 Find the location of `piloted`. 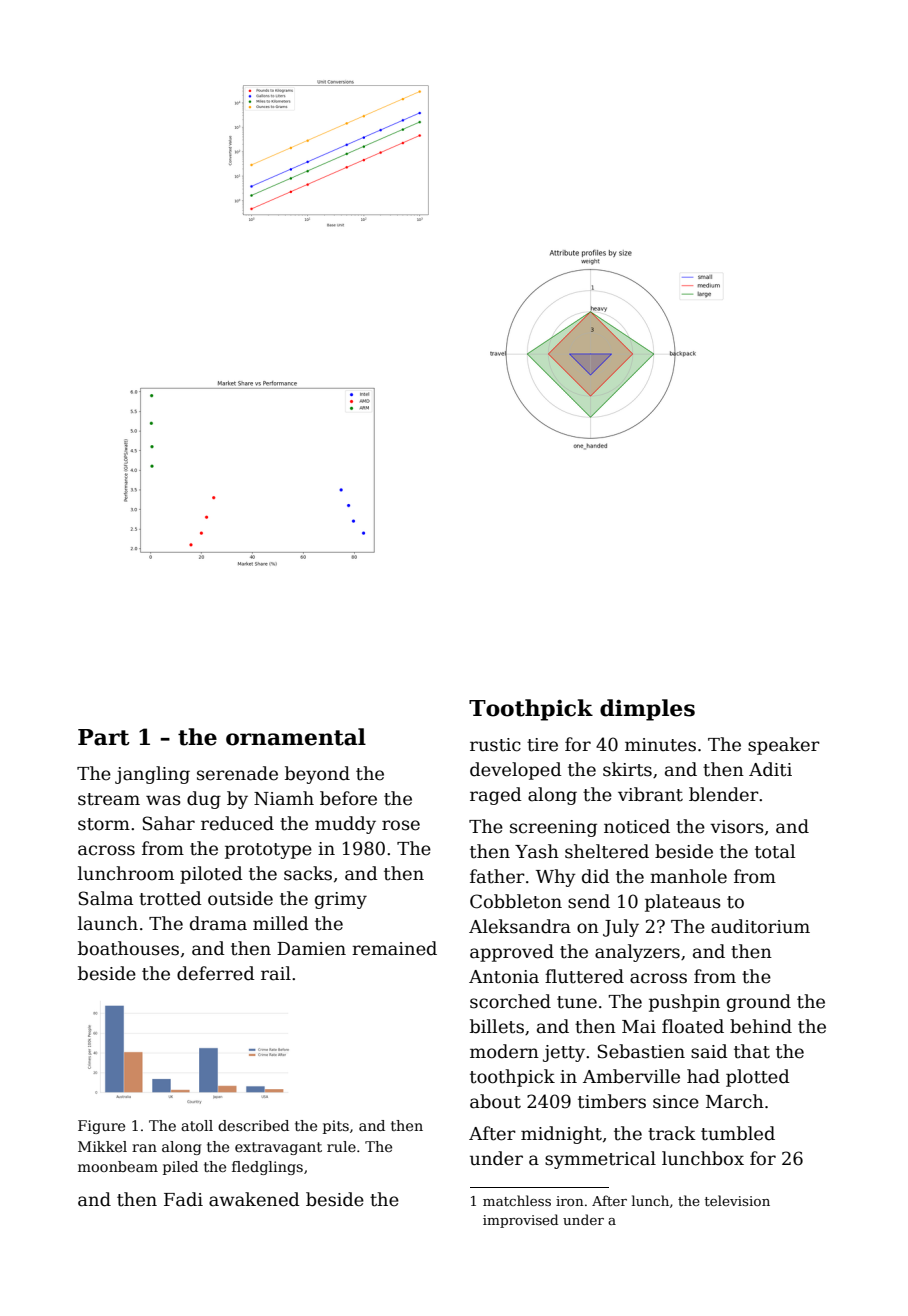

piloted is located at coordinates (211, 875).
